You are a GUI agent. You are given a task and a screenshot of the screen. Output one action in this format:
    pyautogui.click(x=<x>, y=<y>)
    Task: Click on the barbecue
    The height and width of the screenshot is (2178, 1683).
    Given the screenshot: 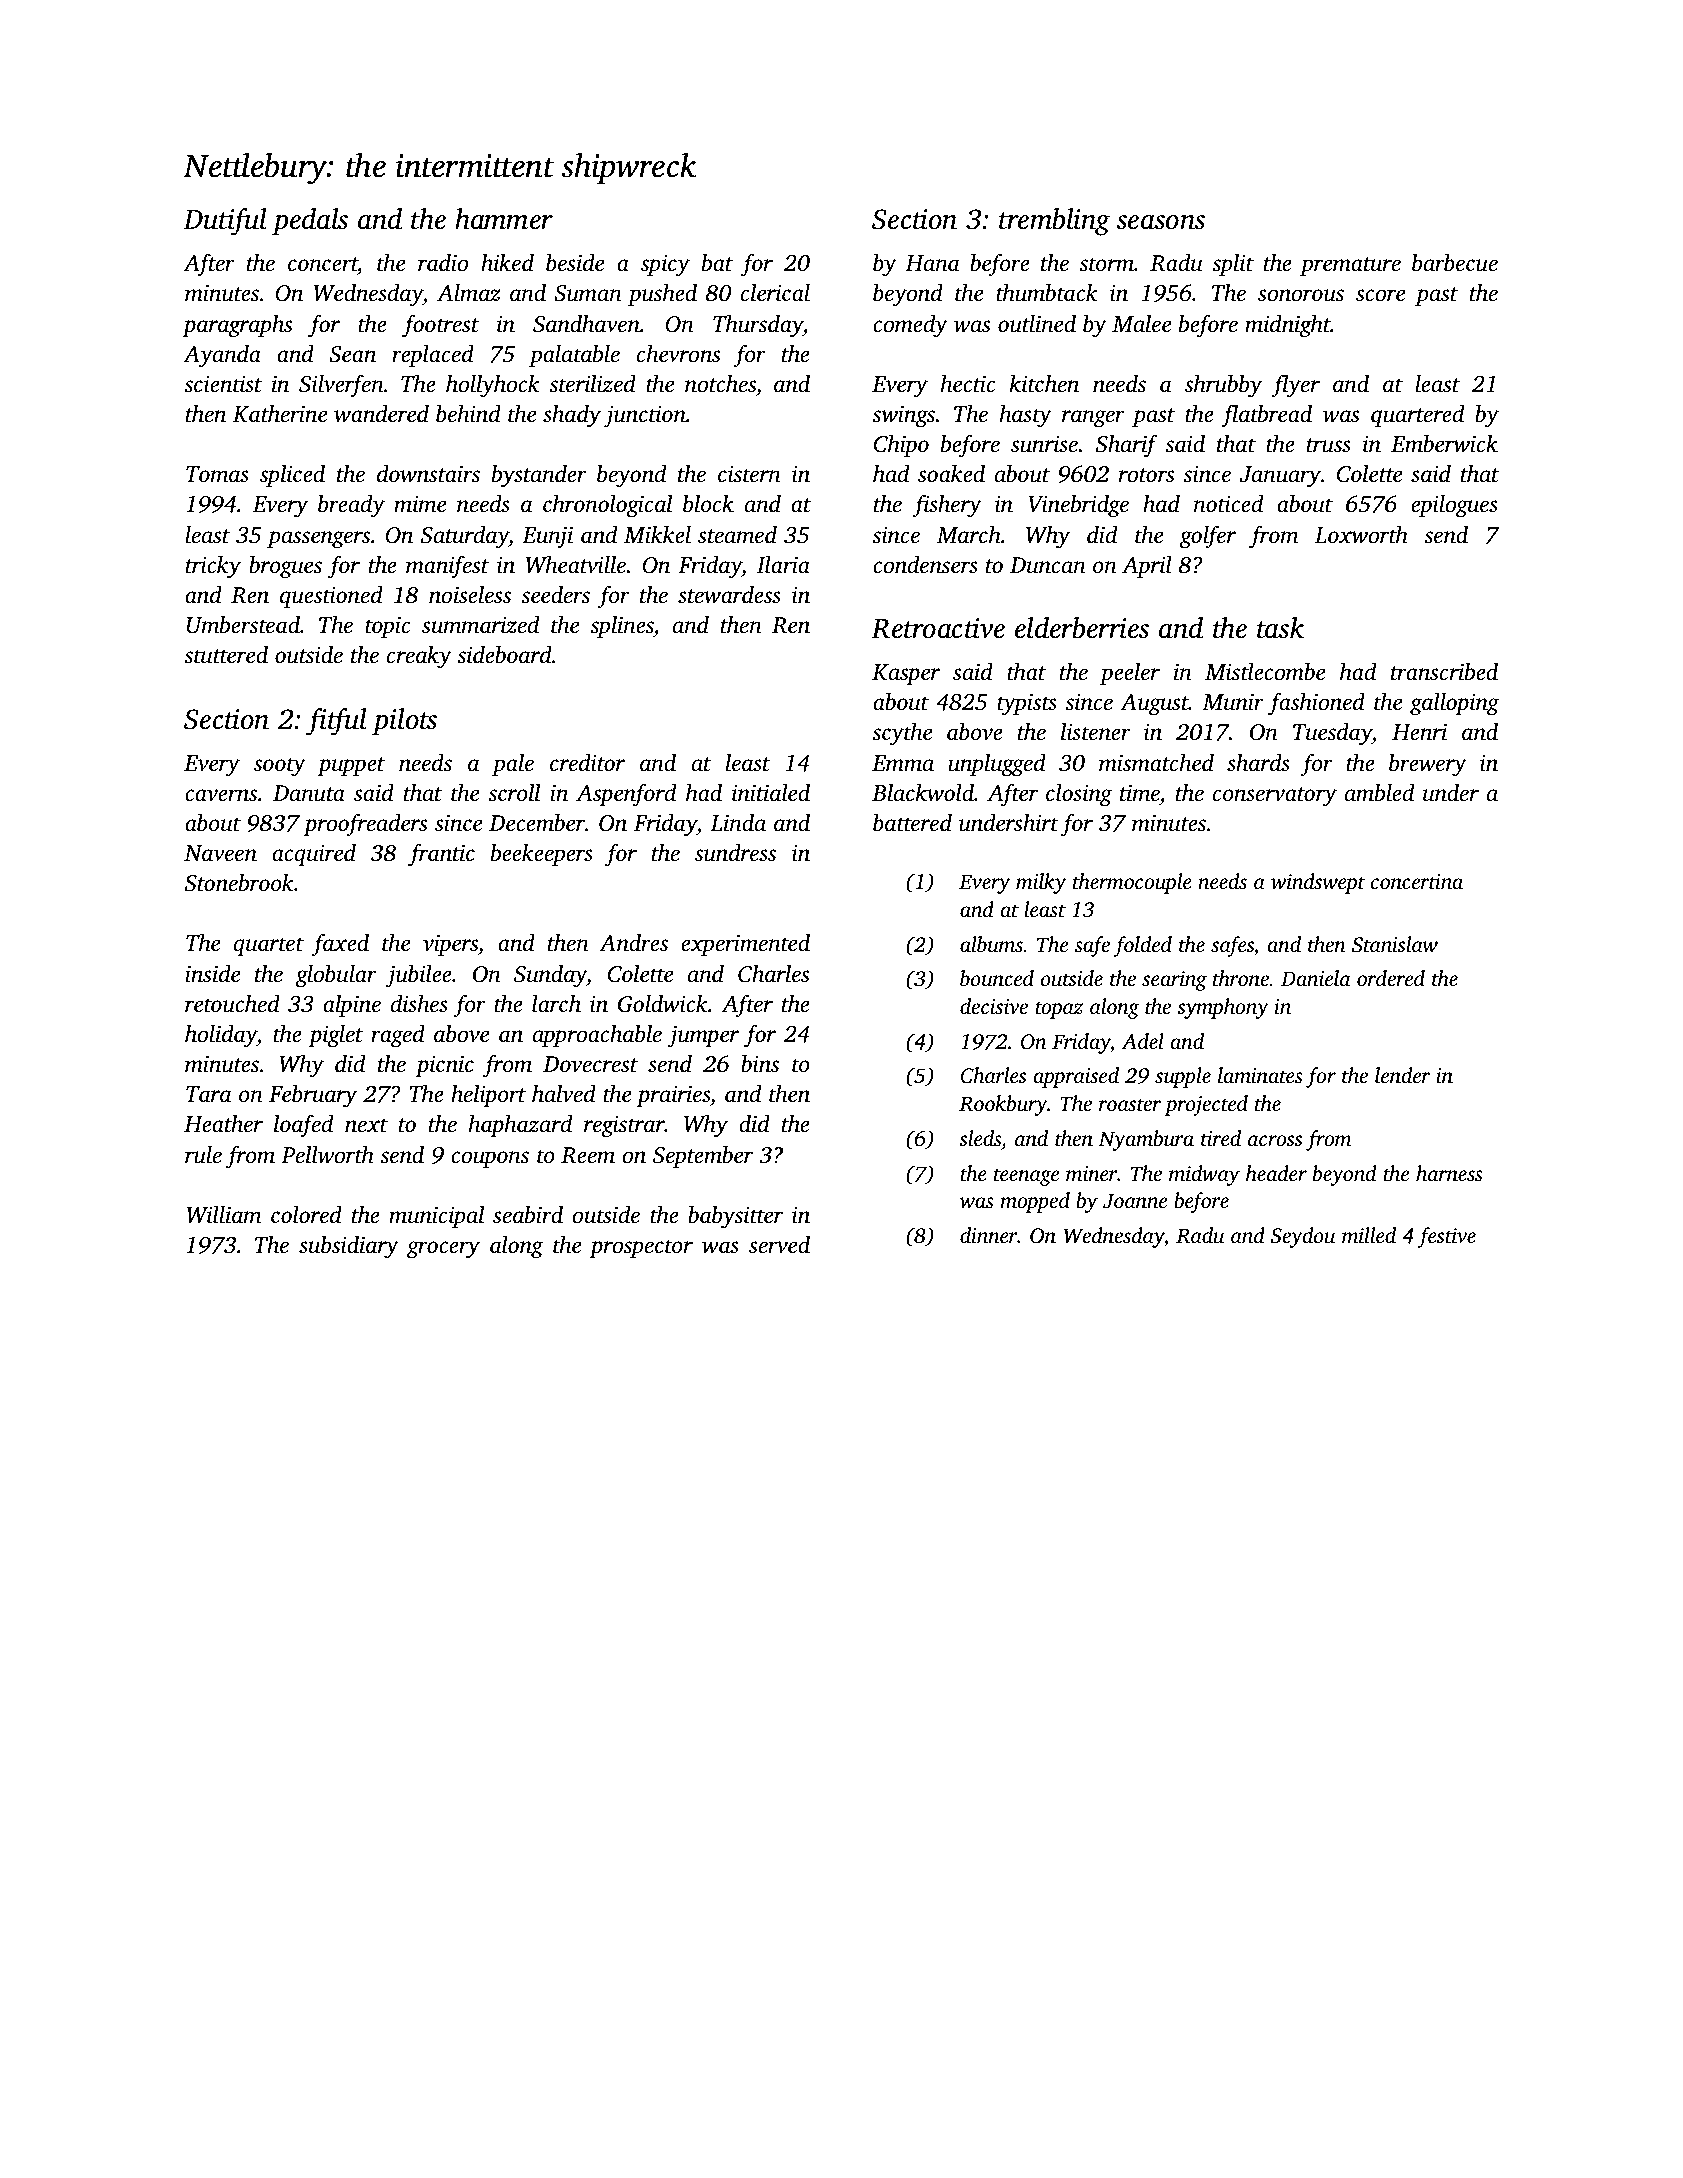 What is the action you would take?
    pyautogui.click(x=1455, y=263)
